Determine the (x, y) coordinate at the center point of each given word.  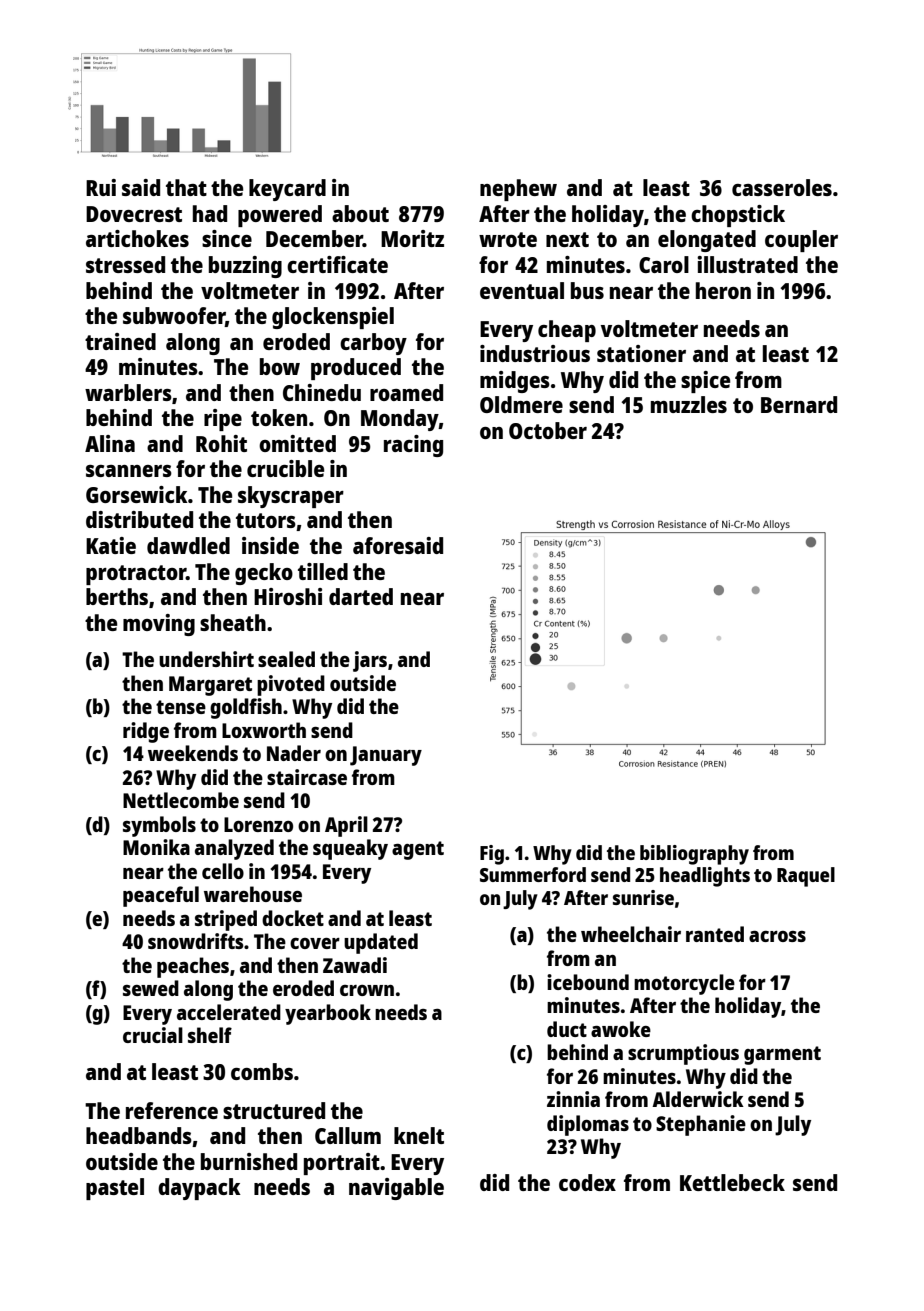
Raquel (806, 877)
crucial (153, 1035)
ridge (146, 732)
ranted (715, 934)
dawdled (188, 545)
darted (361, 596)
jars (370, 661)
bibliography (694, 855)
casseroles (782, 187)
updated (381, 943)
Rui (101, 187)
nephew (518, 190)
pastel (115, 1189)
